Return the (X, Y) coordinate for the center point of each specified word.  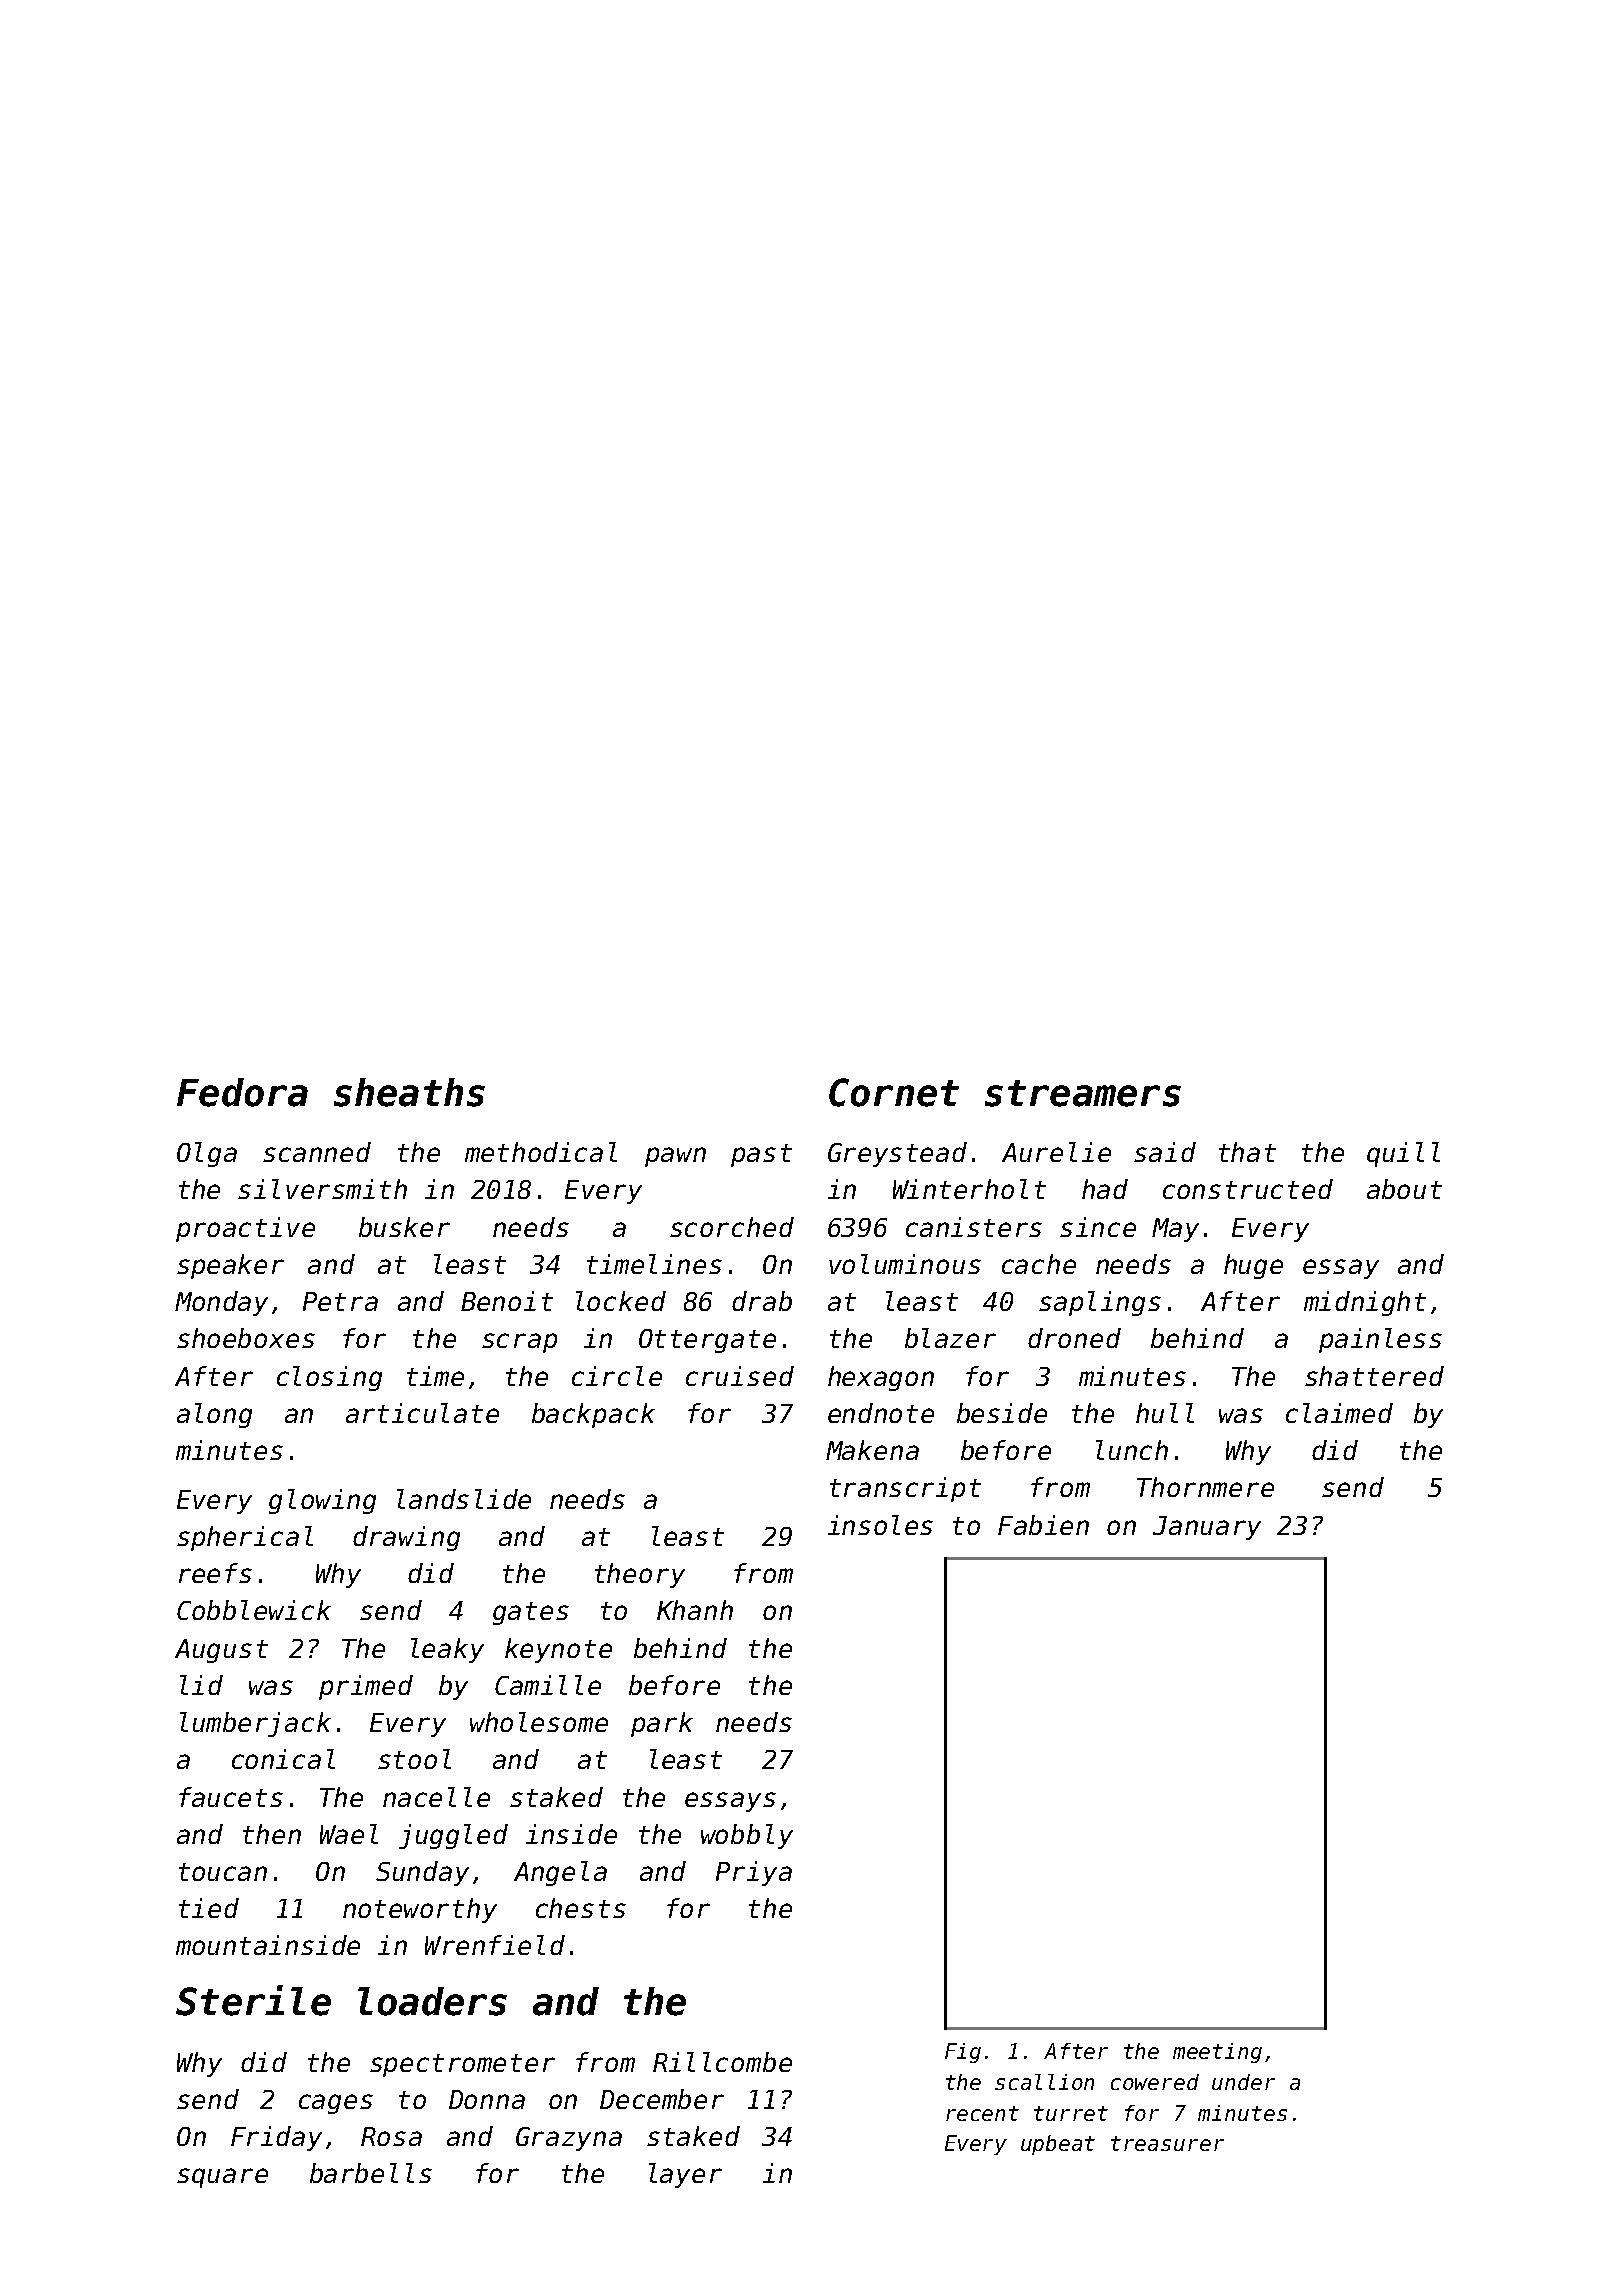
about (1404, 1189)
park (662, 1724)
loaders (432, 2001)
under (1243, 2082)
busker (404, 1227)
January (1207, 1528)
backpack (593, 1415)
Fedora (242, 1092)
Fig (963, 2053)
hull (1165, 1413)
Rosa (391, 2136)
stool (414, 1759)
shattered (1374, 1376)
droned (1074, 1338)
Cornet (894, 1092)
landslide (464, 1499)
